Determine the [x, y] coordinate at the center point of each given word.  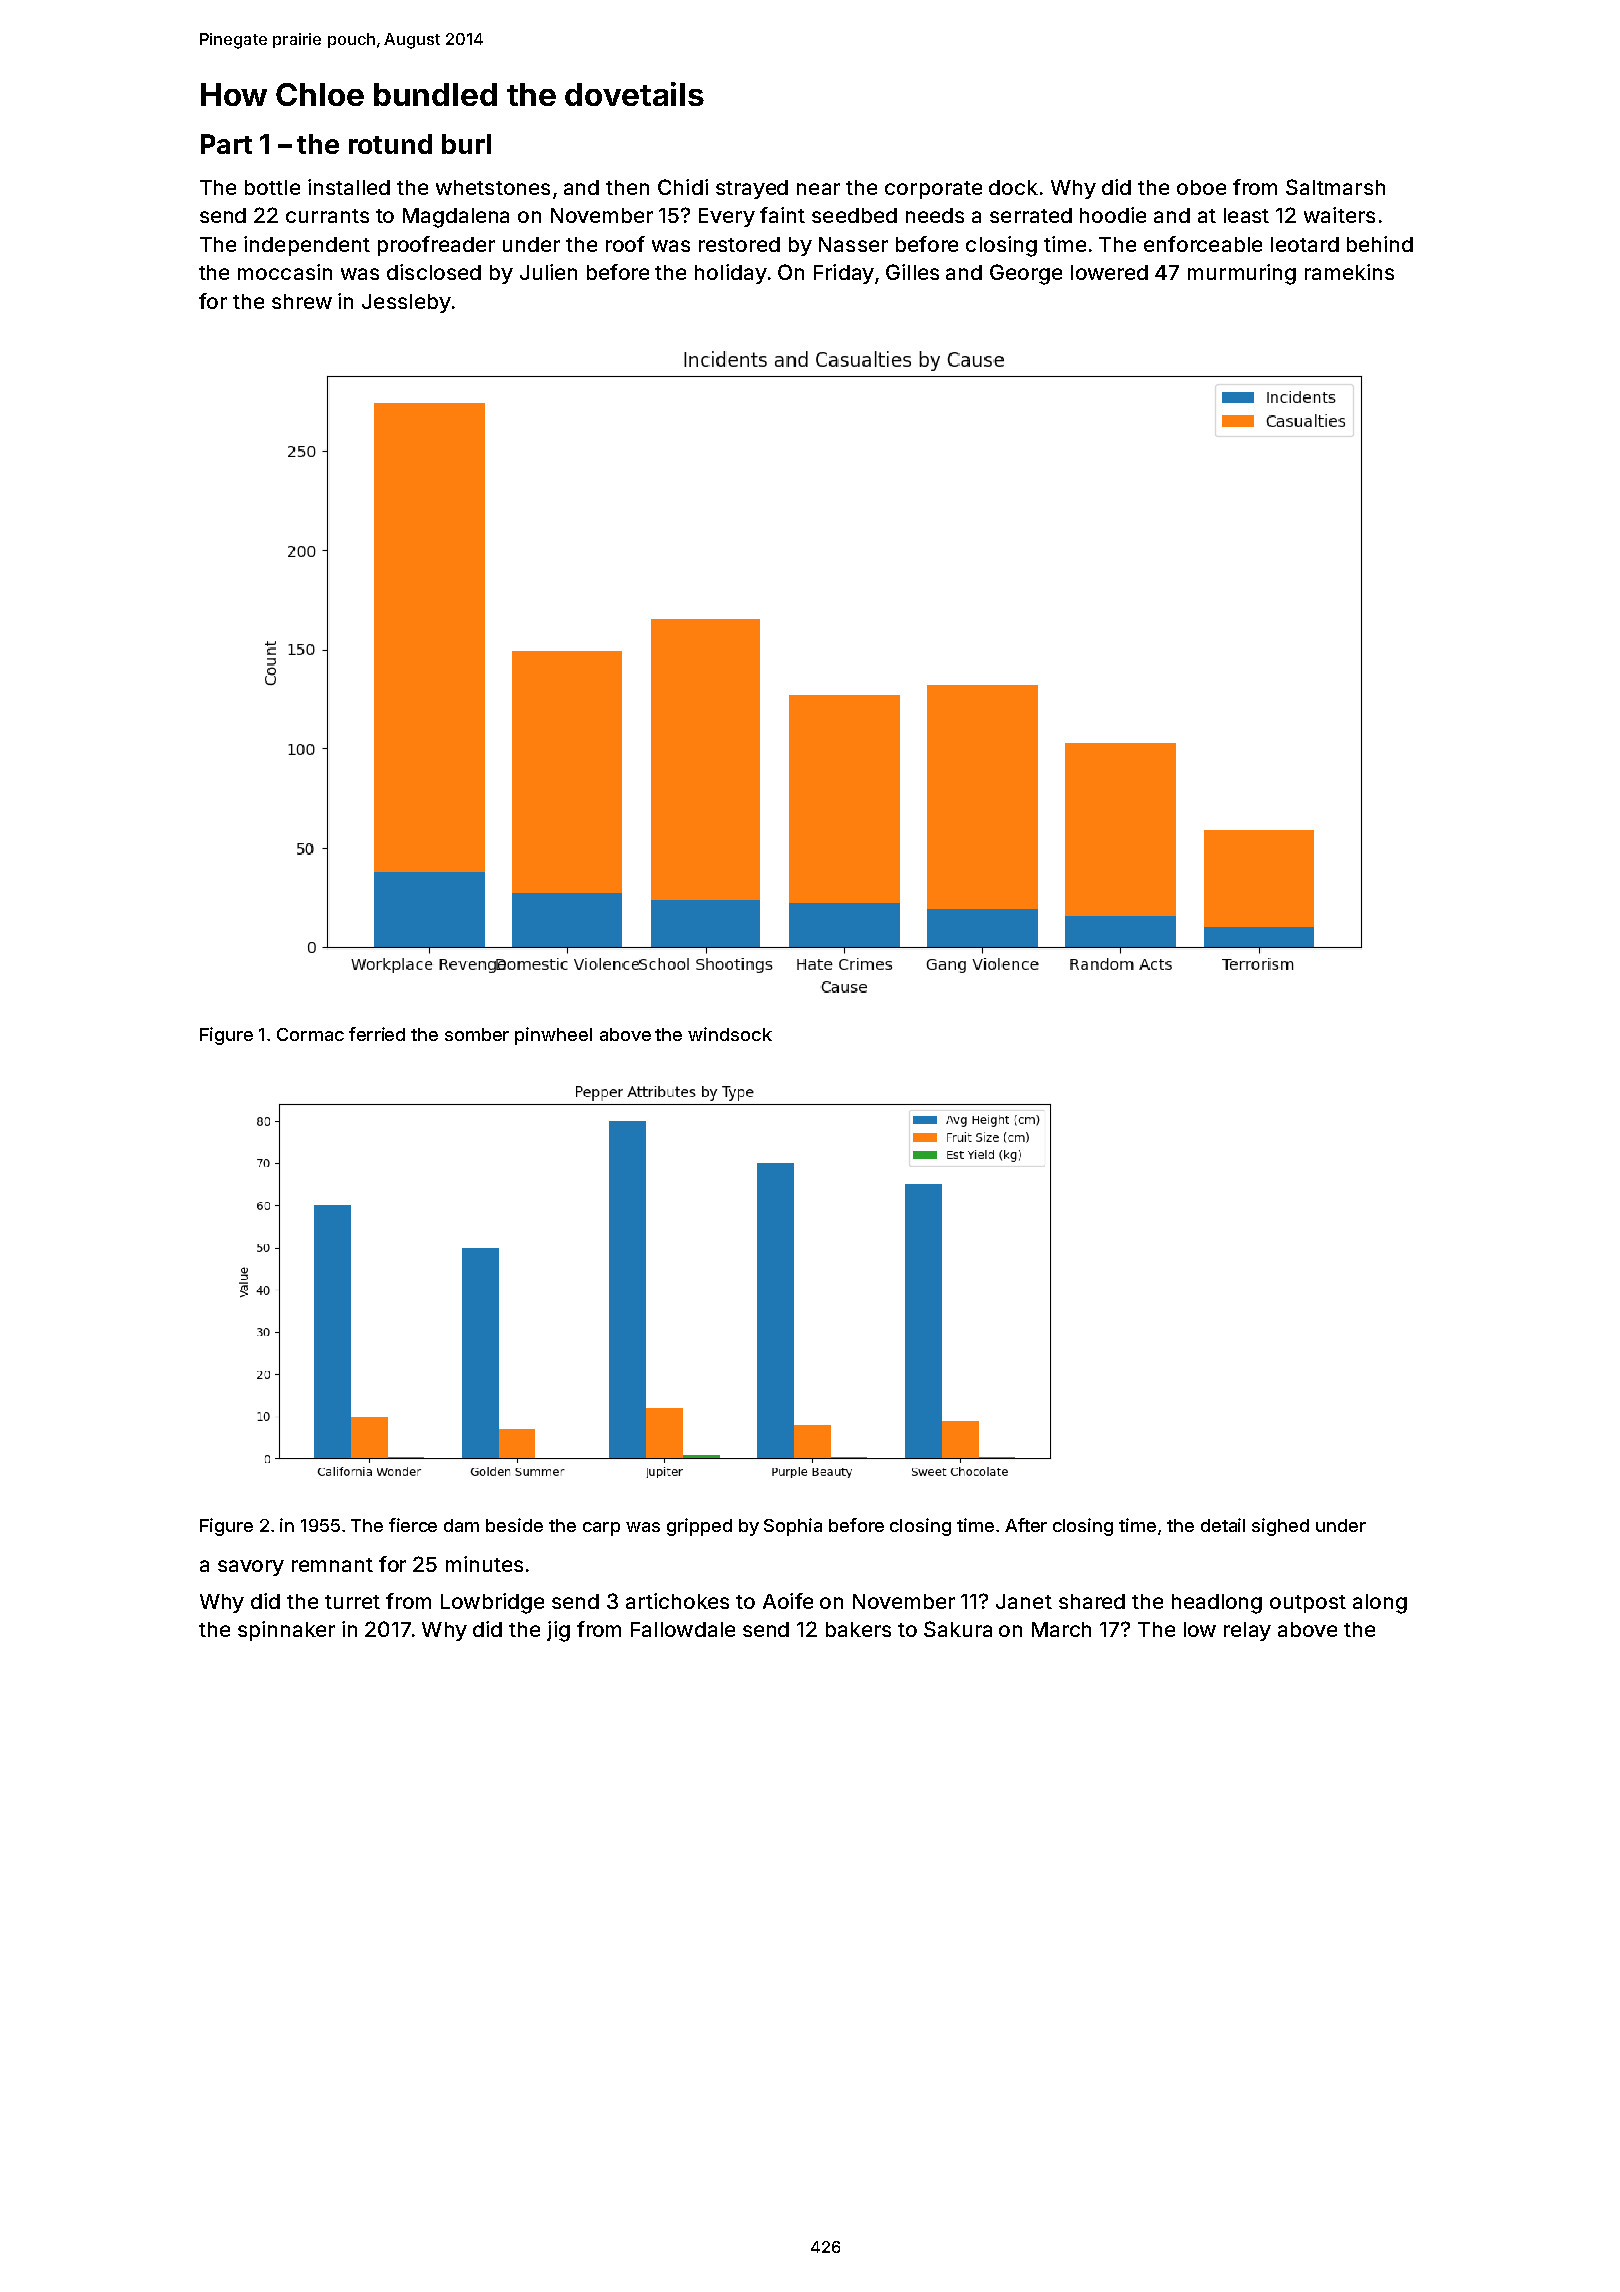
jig [558, 1631]
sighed [1280, 1527]
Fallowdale [683, 1629]
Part [226, 144]
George [1026, 274]
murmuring [1242, 274]
